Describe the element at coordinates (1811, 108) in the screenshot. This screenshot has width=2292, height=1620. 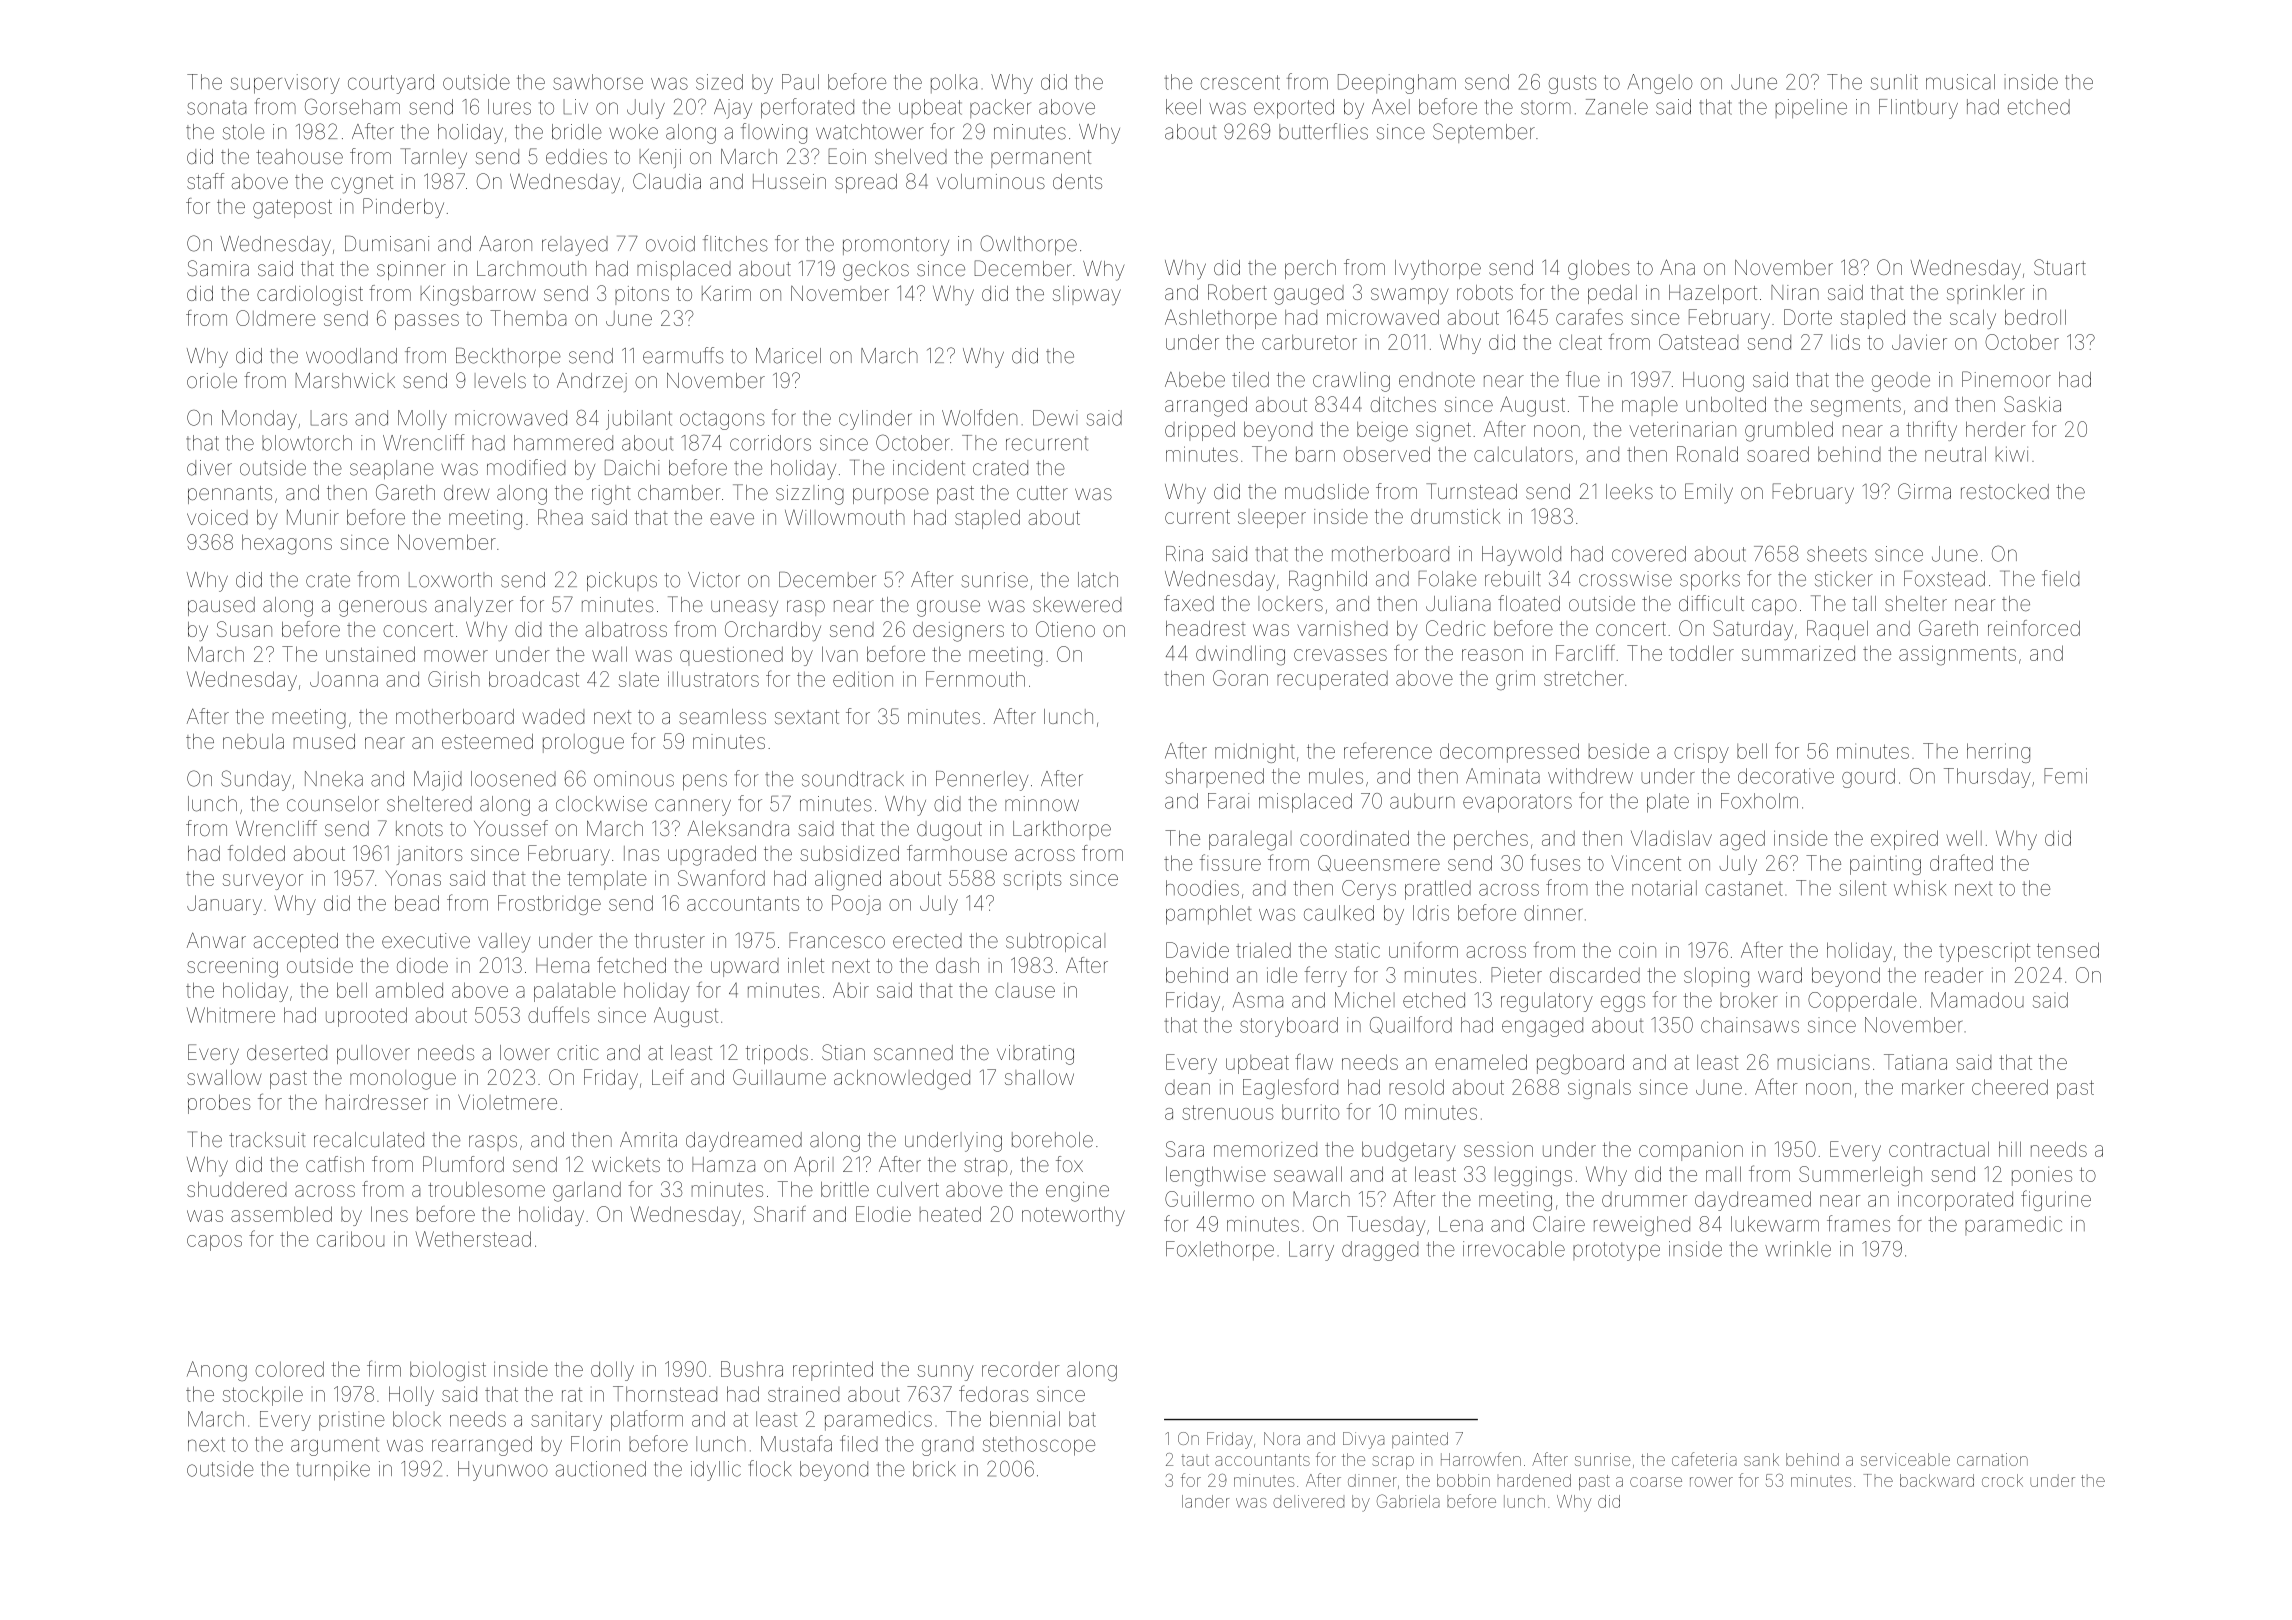
I see `pipeline` at that location.
